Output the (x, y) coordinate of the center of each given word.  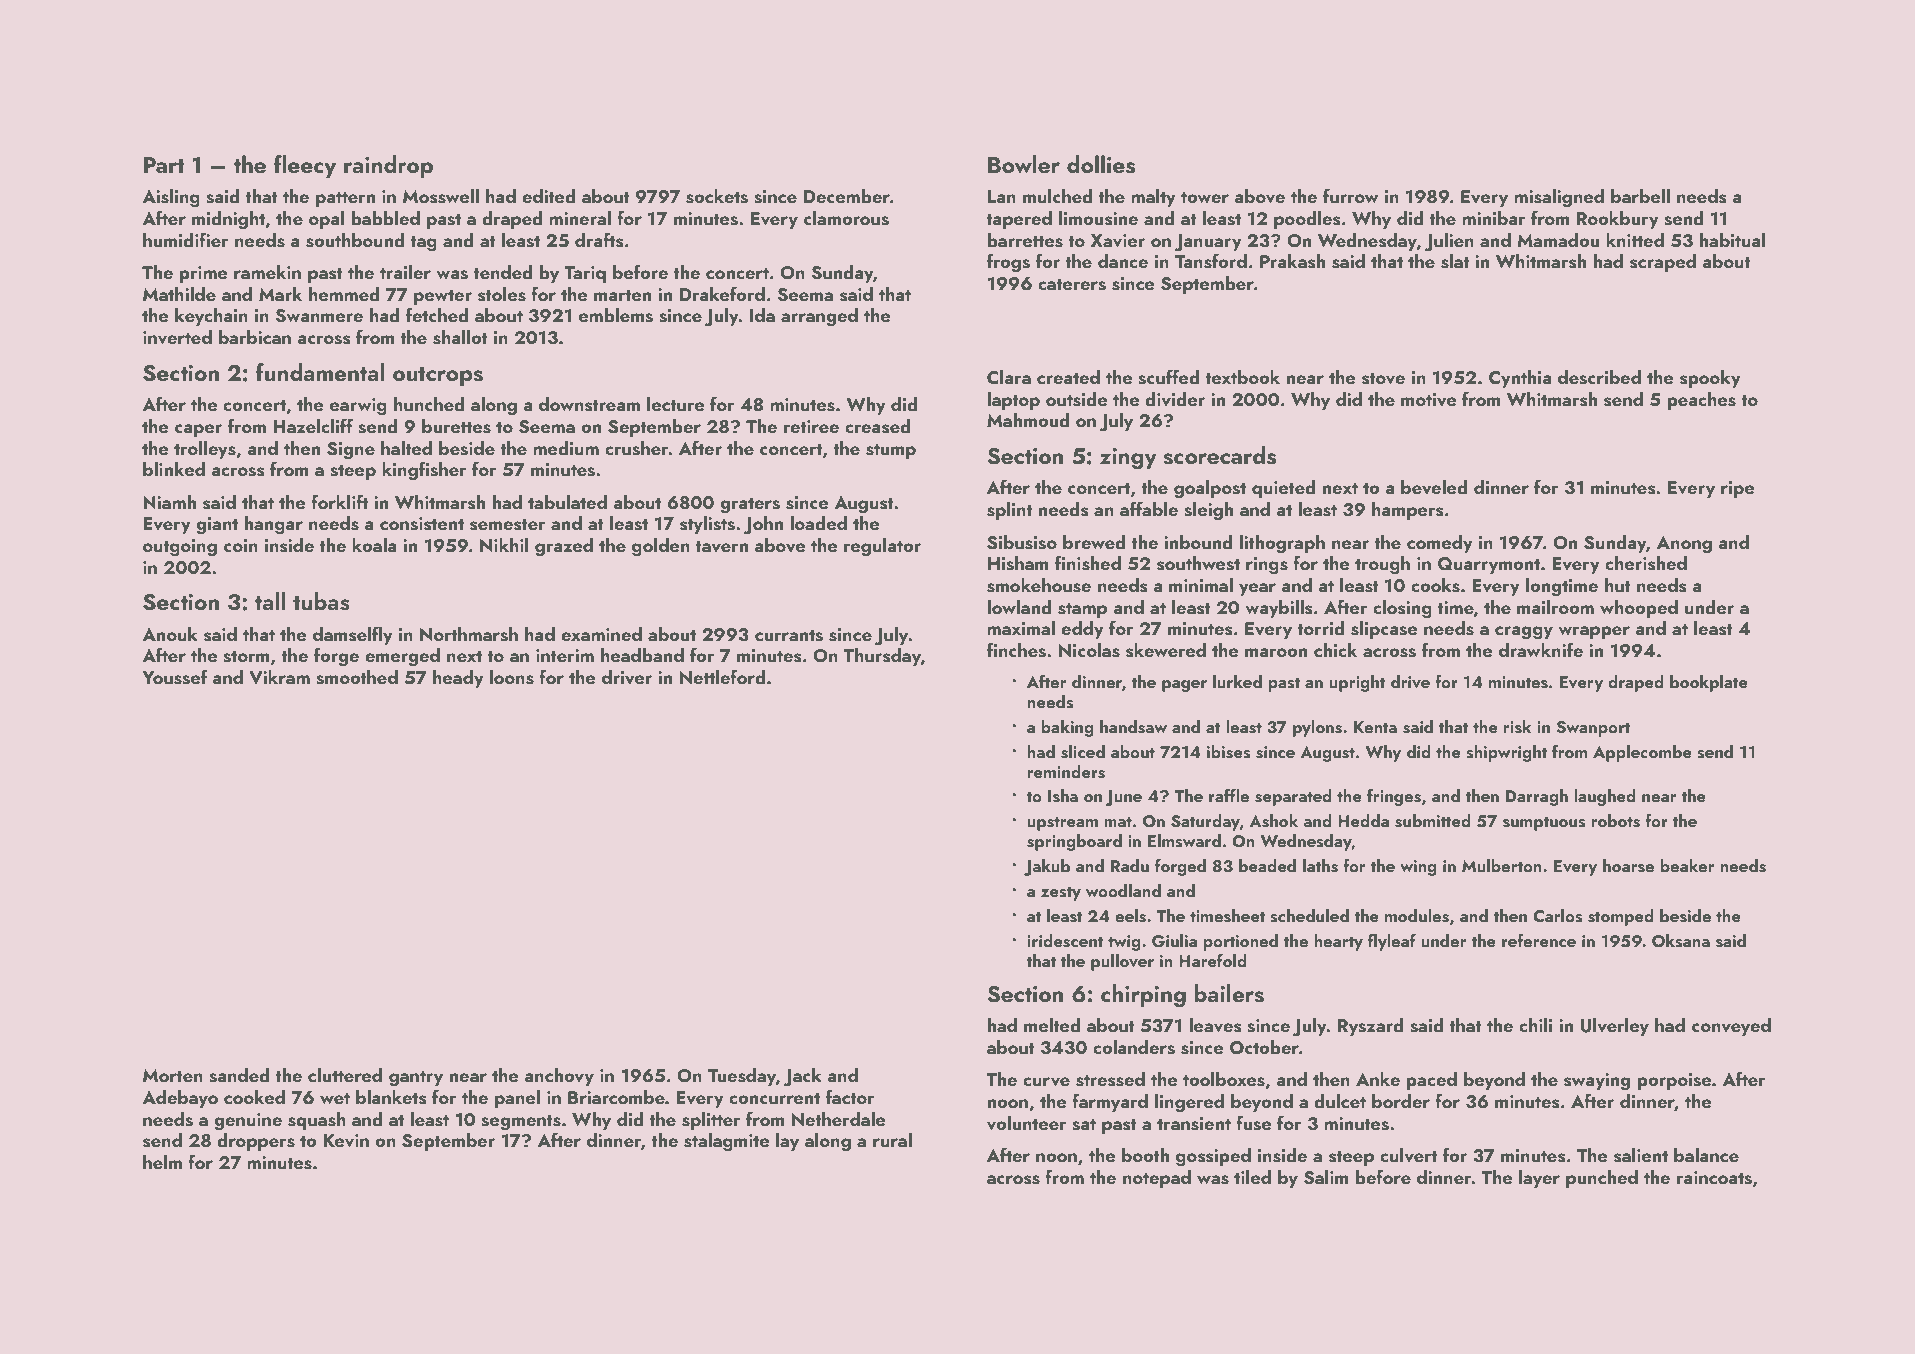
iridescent (1065, 941)
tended (503, 272)
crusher (637, 448)
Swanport (1593, 729)
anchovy (559, 1077)
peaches (1701, 401)
